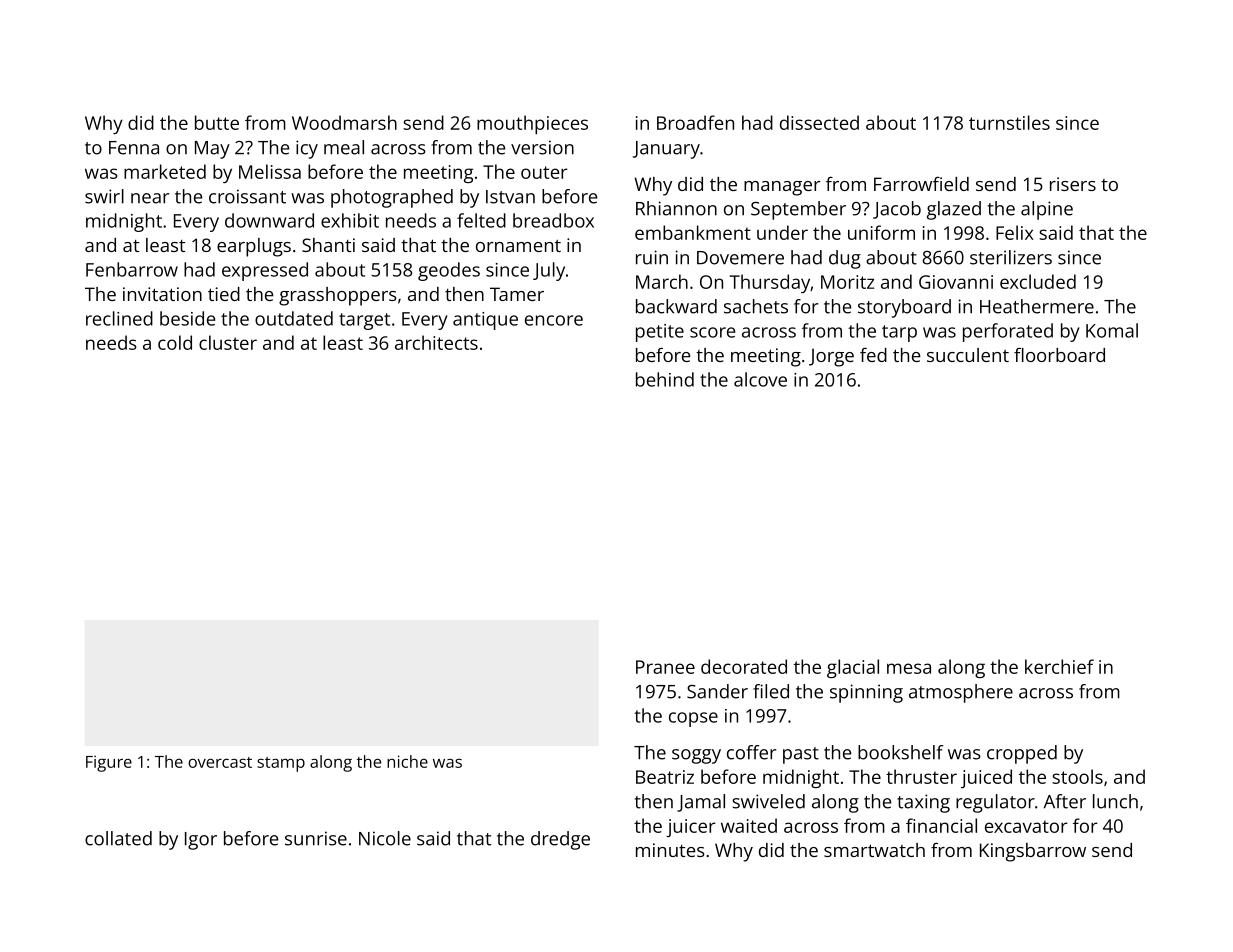 The width and height of the page is (1233, 952). Describe the element at coordinates (228, 342) in the page. I see `cluster` at that location.
